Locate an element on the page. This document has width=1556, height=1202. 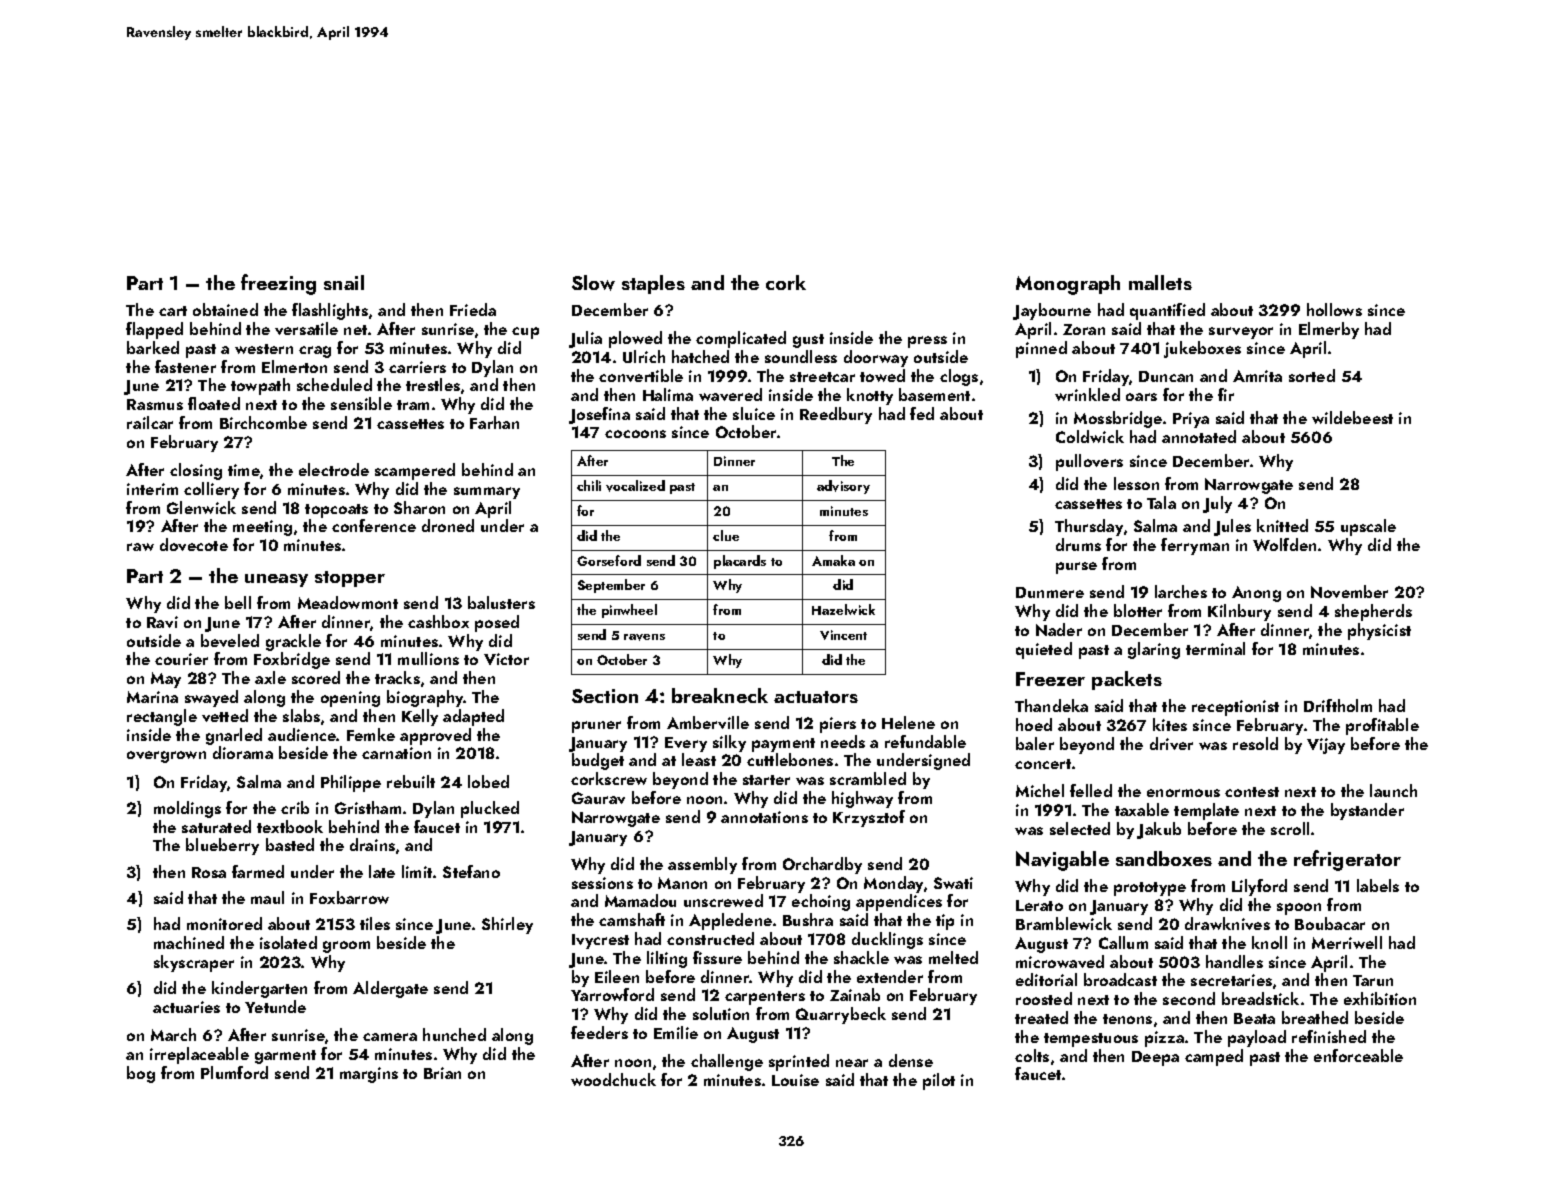
Brian is located at coordinates (442, 1073).
